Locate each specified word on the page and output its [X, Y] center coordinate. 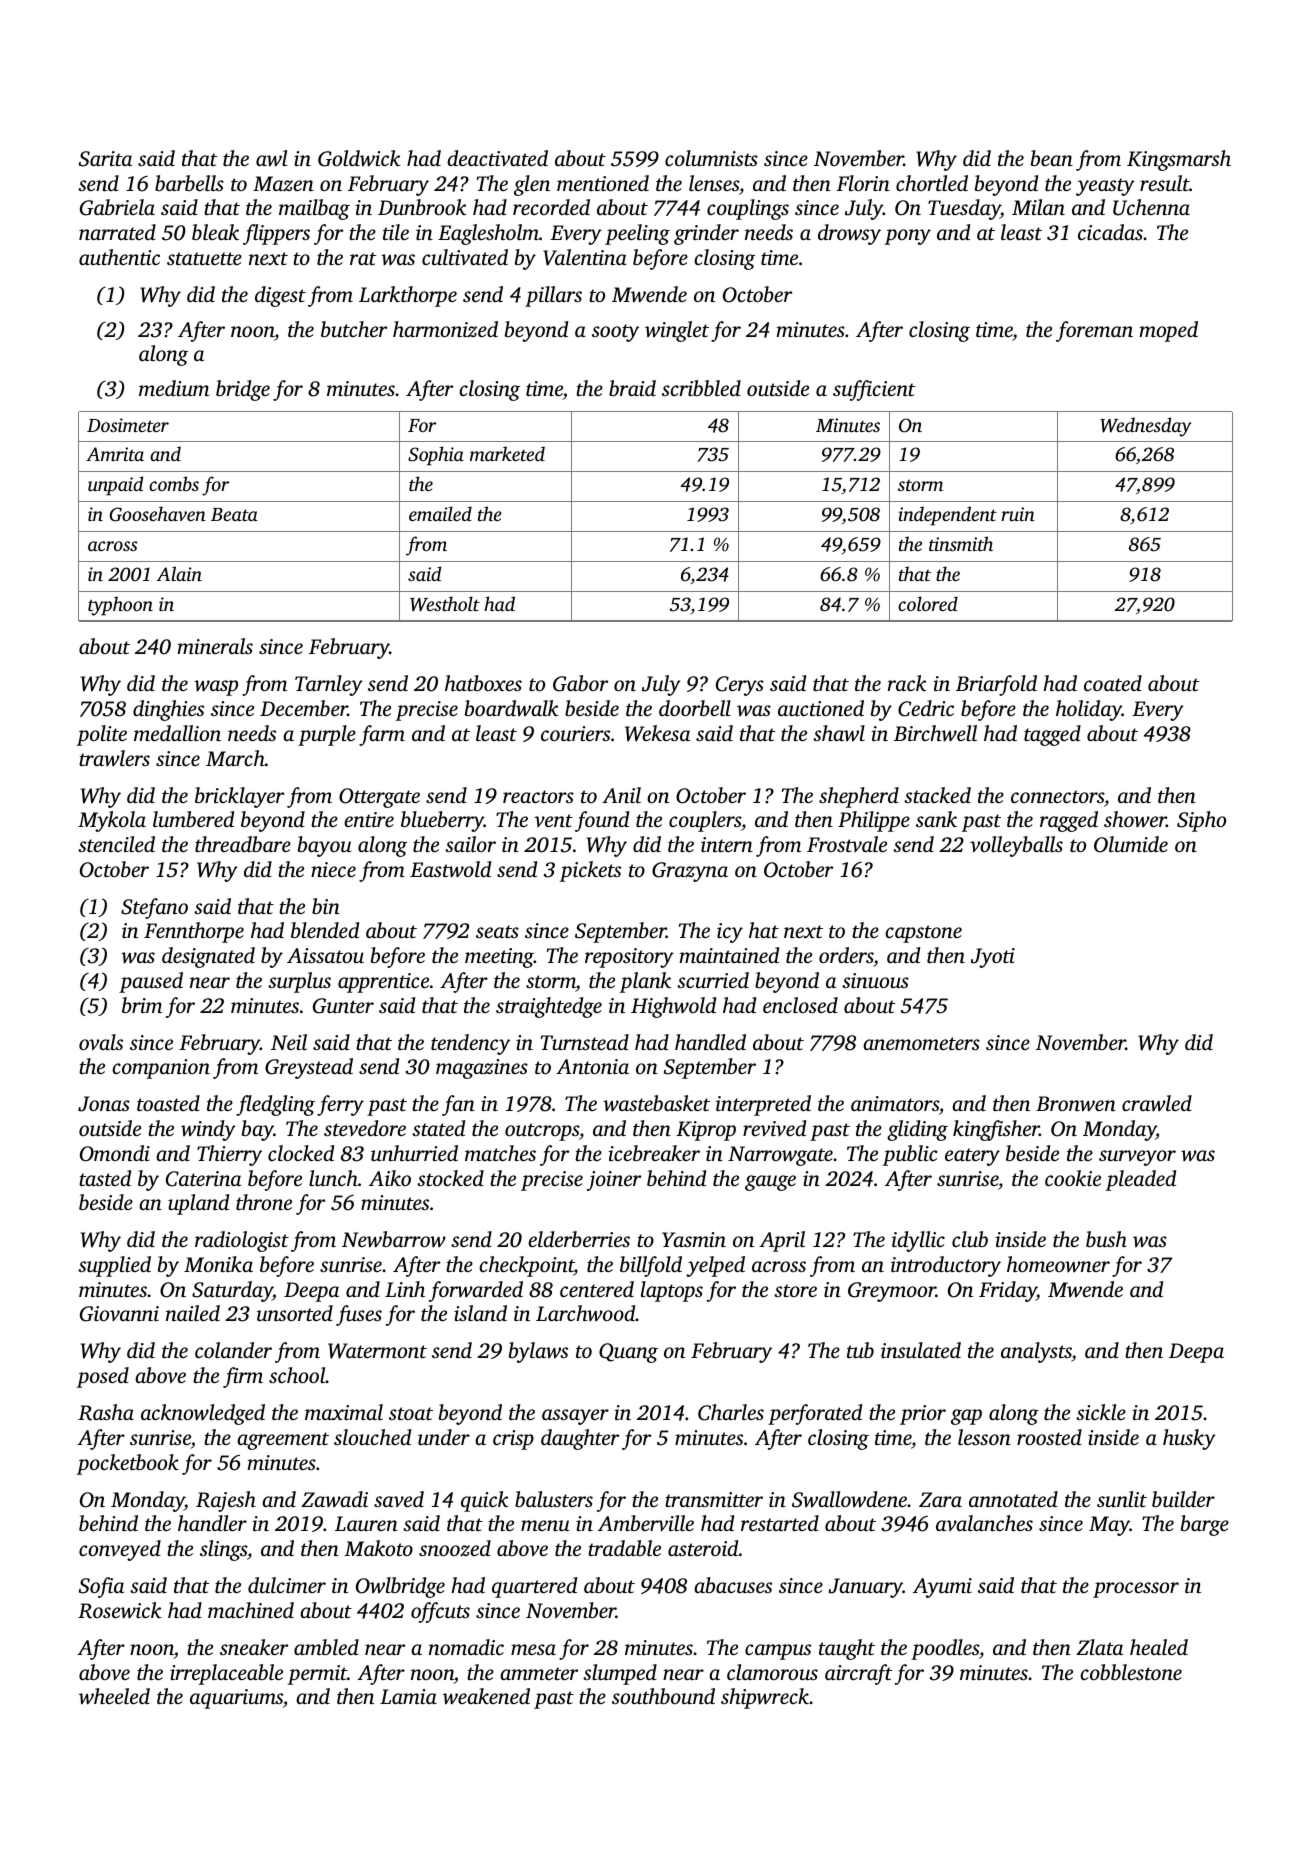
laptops [672, 1291]
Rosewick [120, 1610]
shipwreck [765, 1698]
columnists [711, 158]
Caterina [203, 1179]
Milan [1038, 207]
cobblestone [1131, 1672]
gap [966, 1417]
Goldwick [359, 158]
